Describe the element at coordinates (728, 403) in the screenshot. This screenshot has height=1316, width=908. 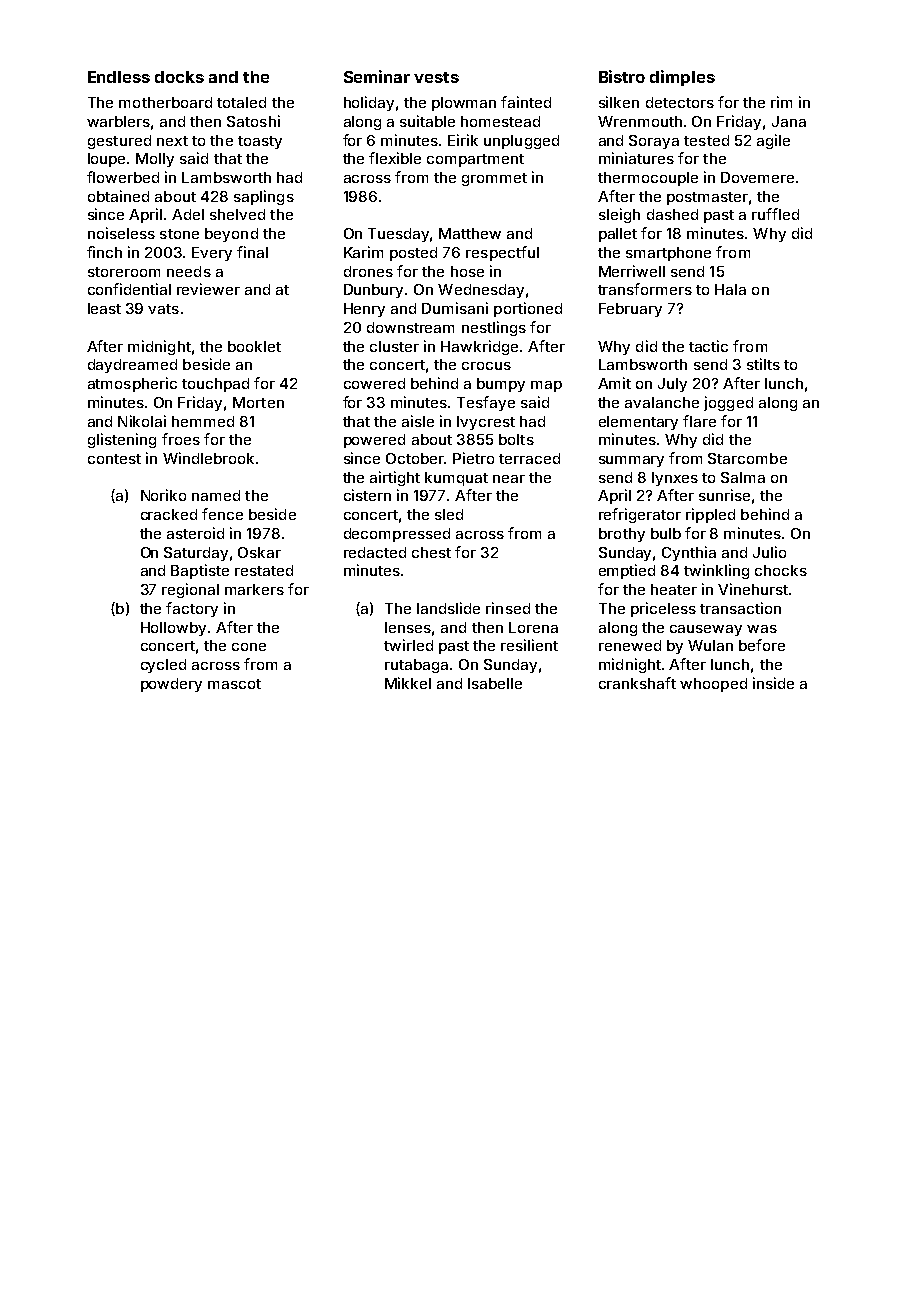
I see `jogged` at that location.
